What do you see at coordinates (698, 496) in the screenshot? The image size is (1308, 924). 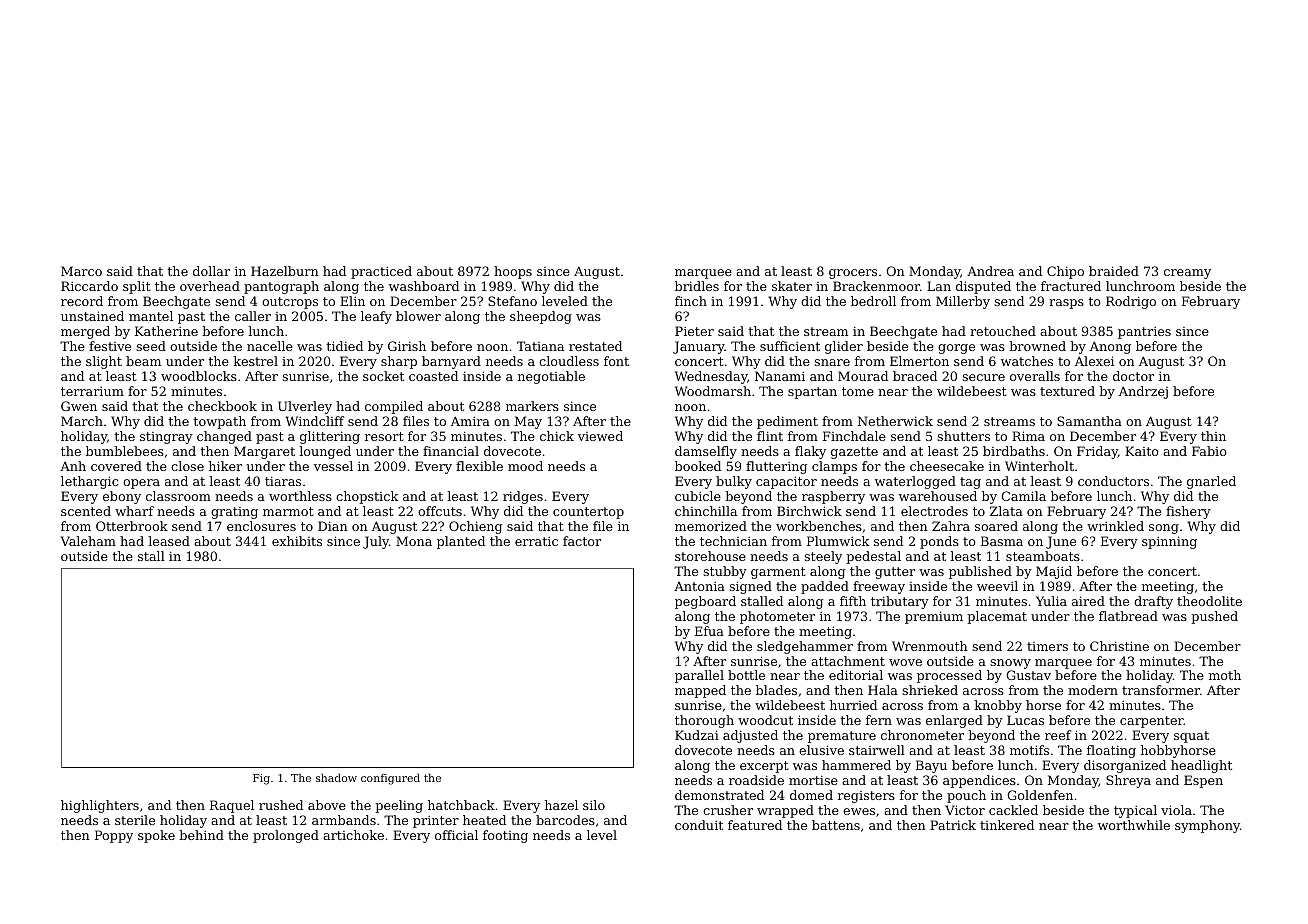 I see `cubicle` at bounding box center [698, 496].
